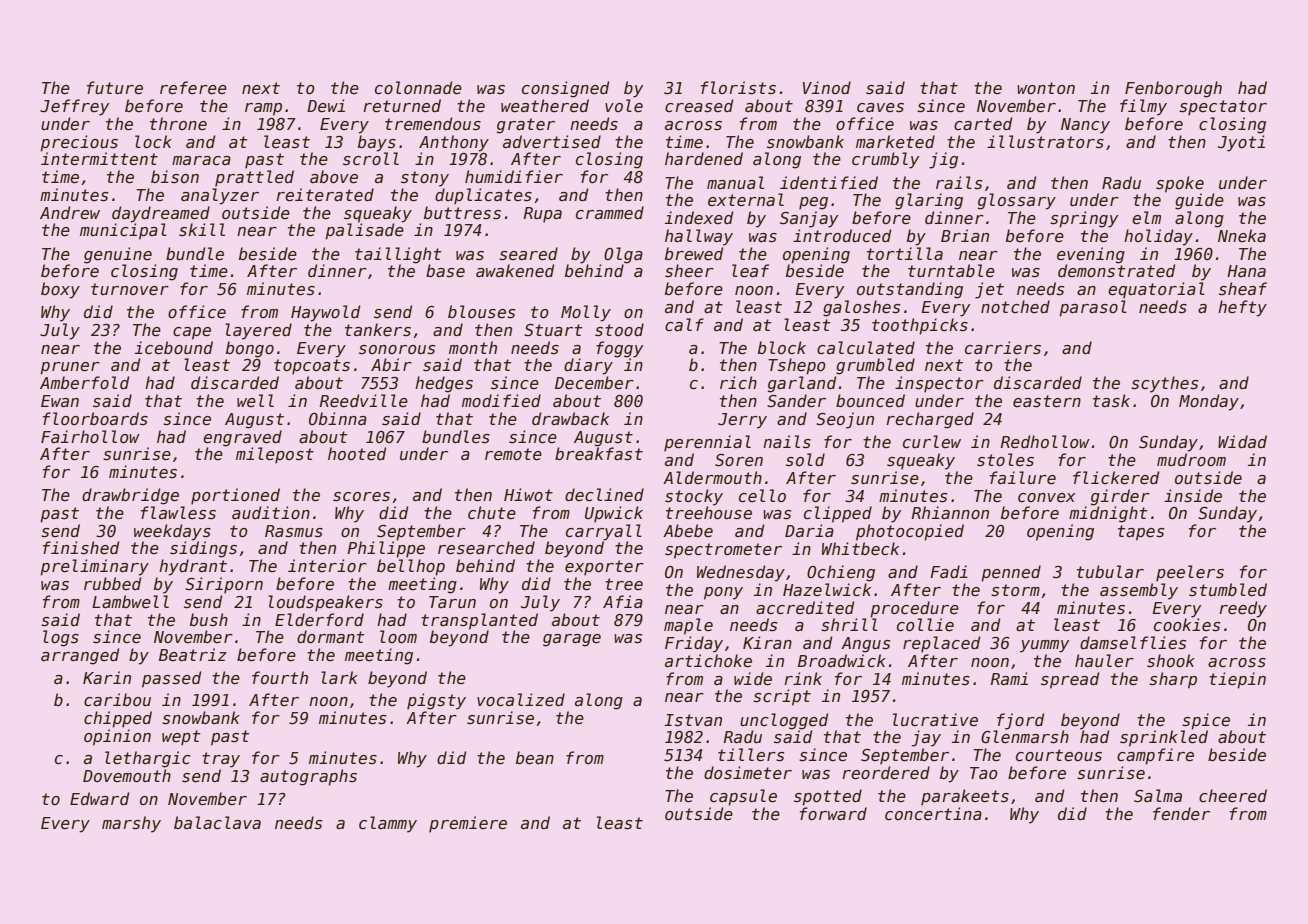 This image has width=1308, height=924. What do you see at coordinates (1223, 108) in the image?
I see `spectator` at bounding box center [1223, 108].
